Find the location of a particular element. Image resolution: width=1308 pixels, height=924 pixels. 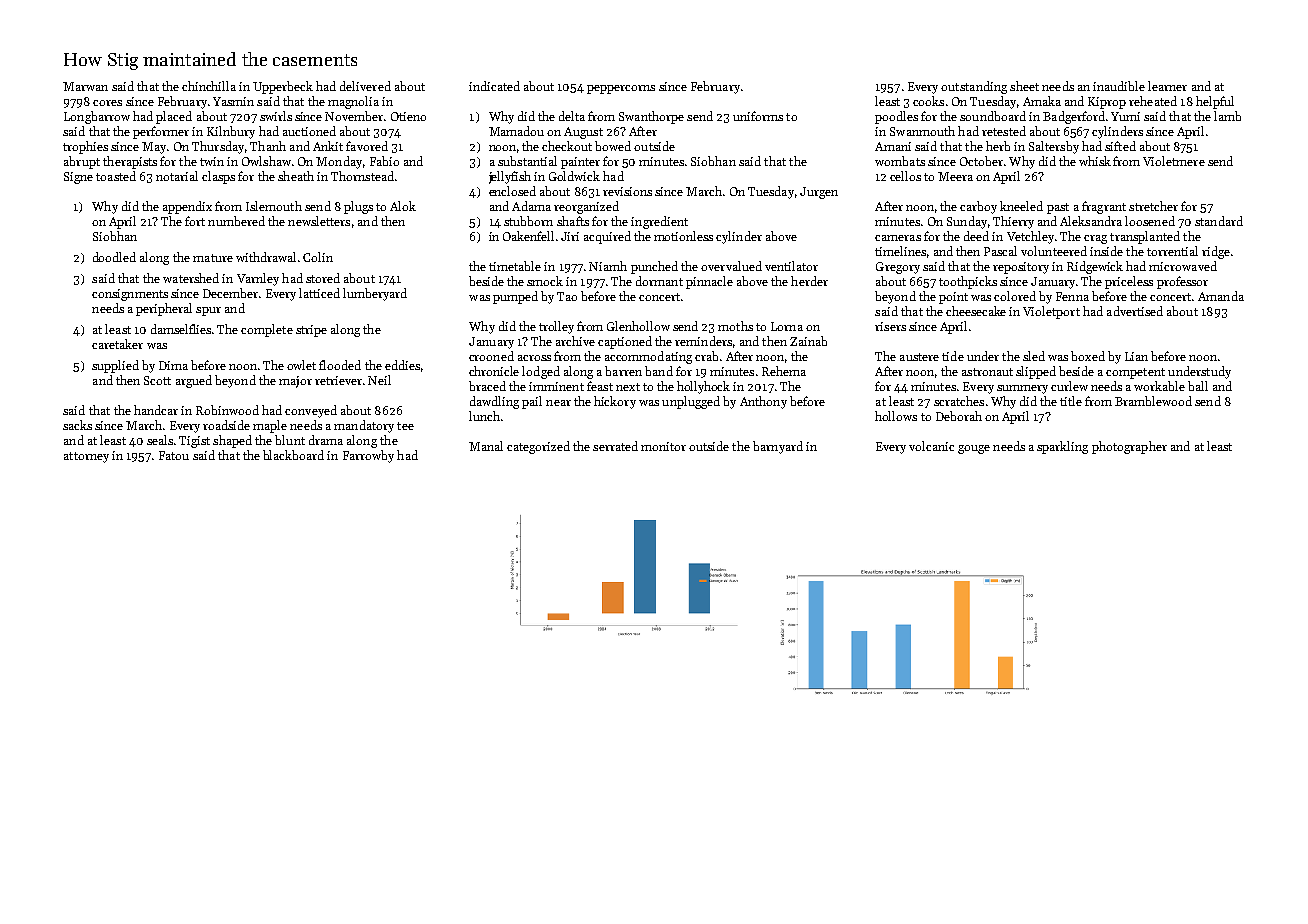

attorney is located at coordinates (86, 457).
